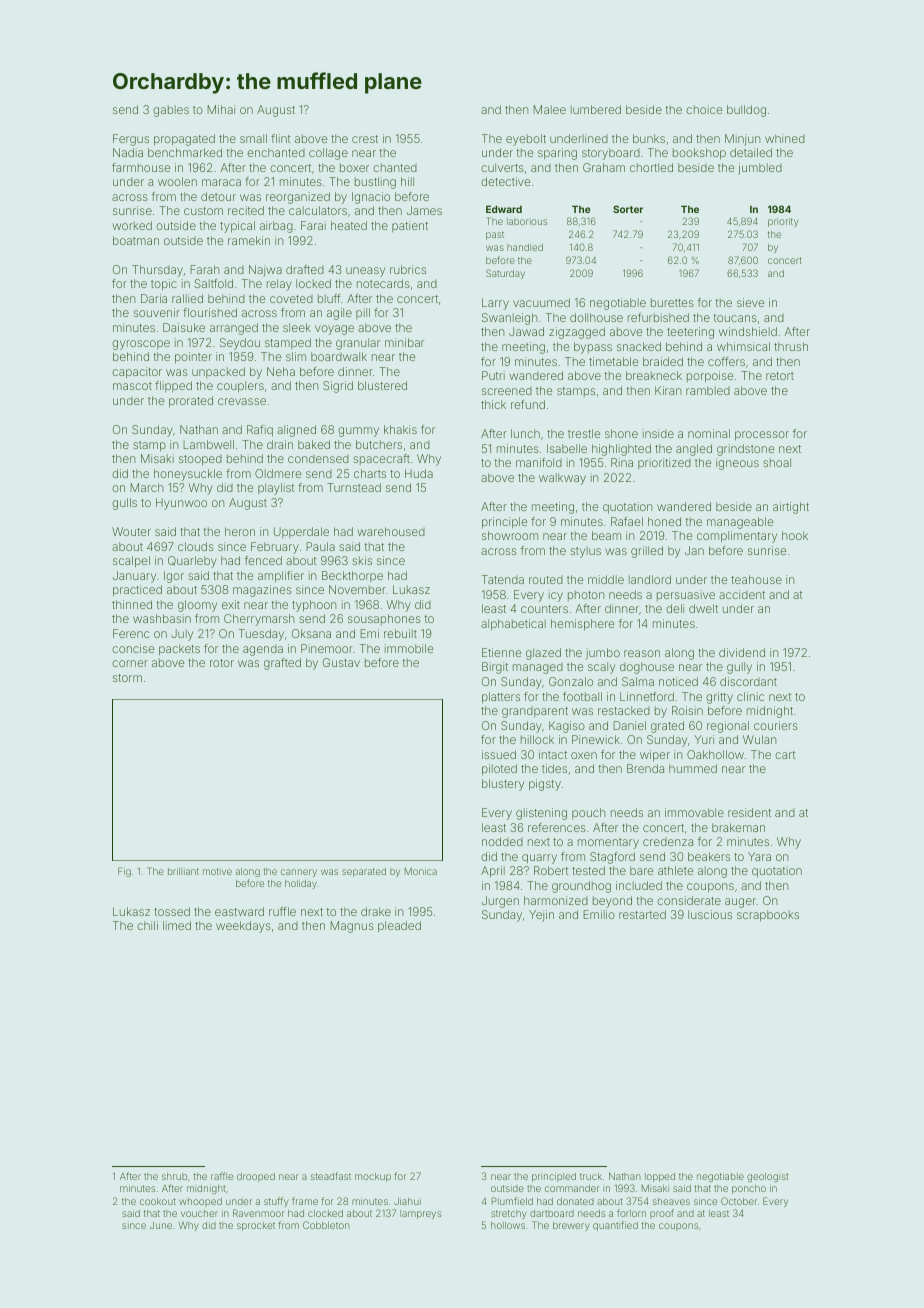 This image has height=1308, width=924. I want to click on weekdays, so click(243, 927).
